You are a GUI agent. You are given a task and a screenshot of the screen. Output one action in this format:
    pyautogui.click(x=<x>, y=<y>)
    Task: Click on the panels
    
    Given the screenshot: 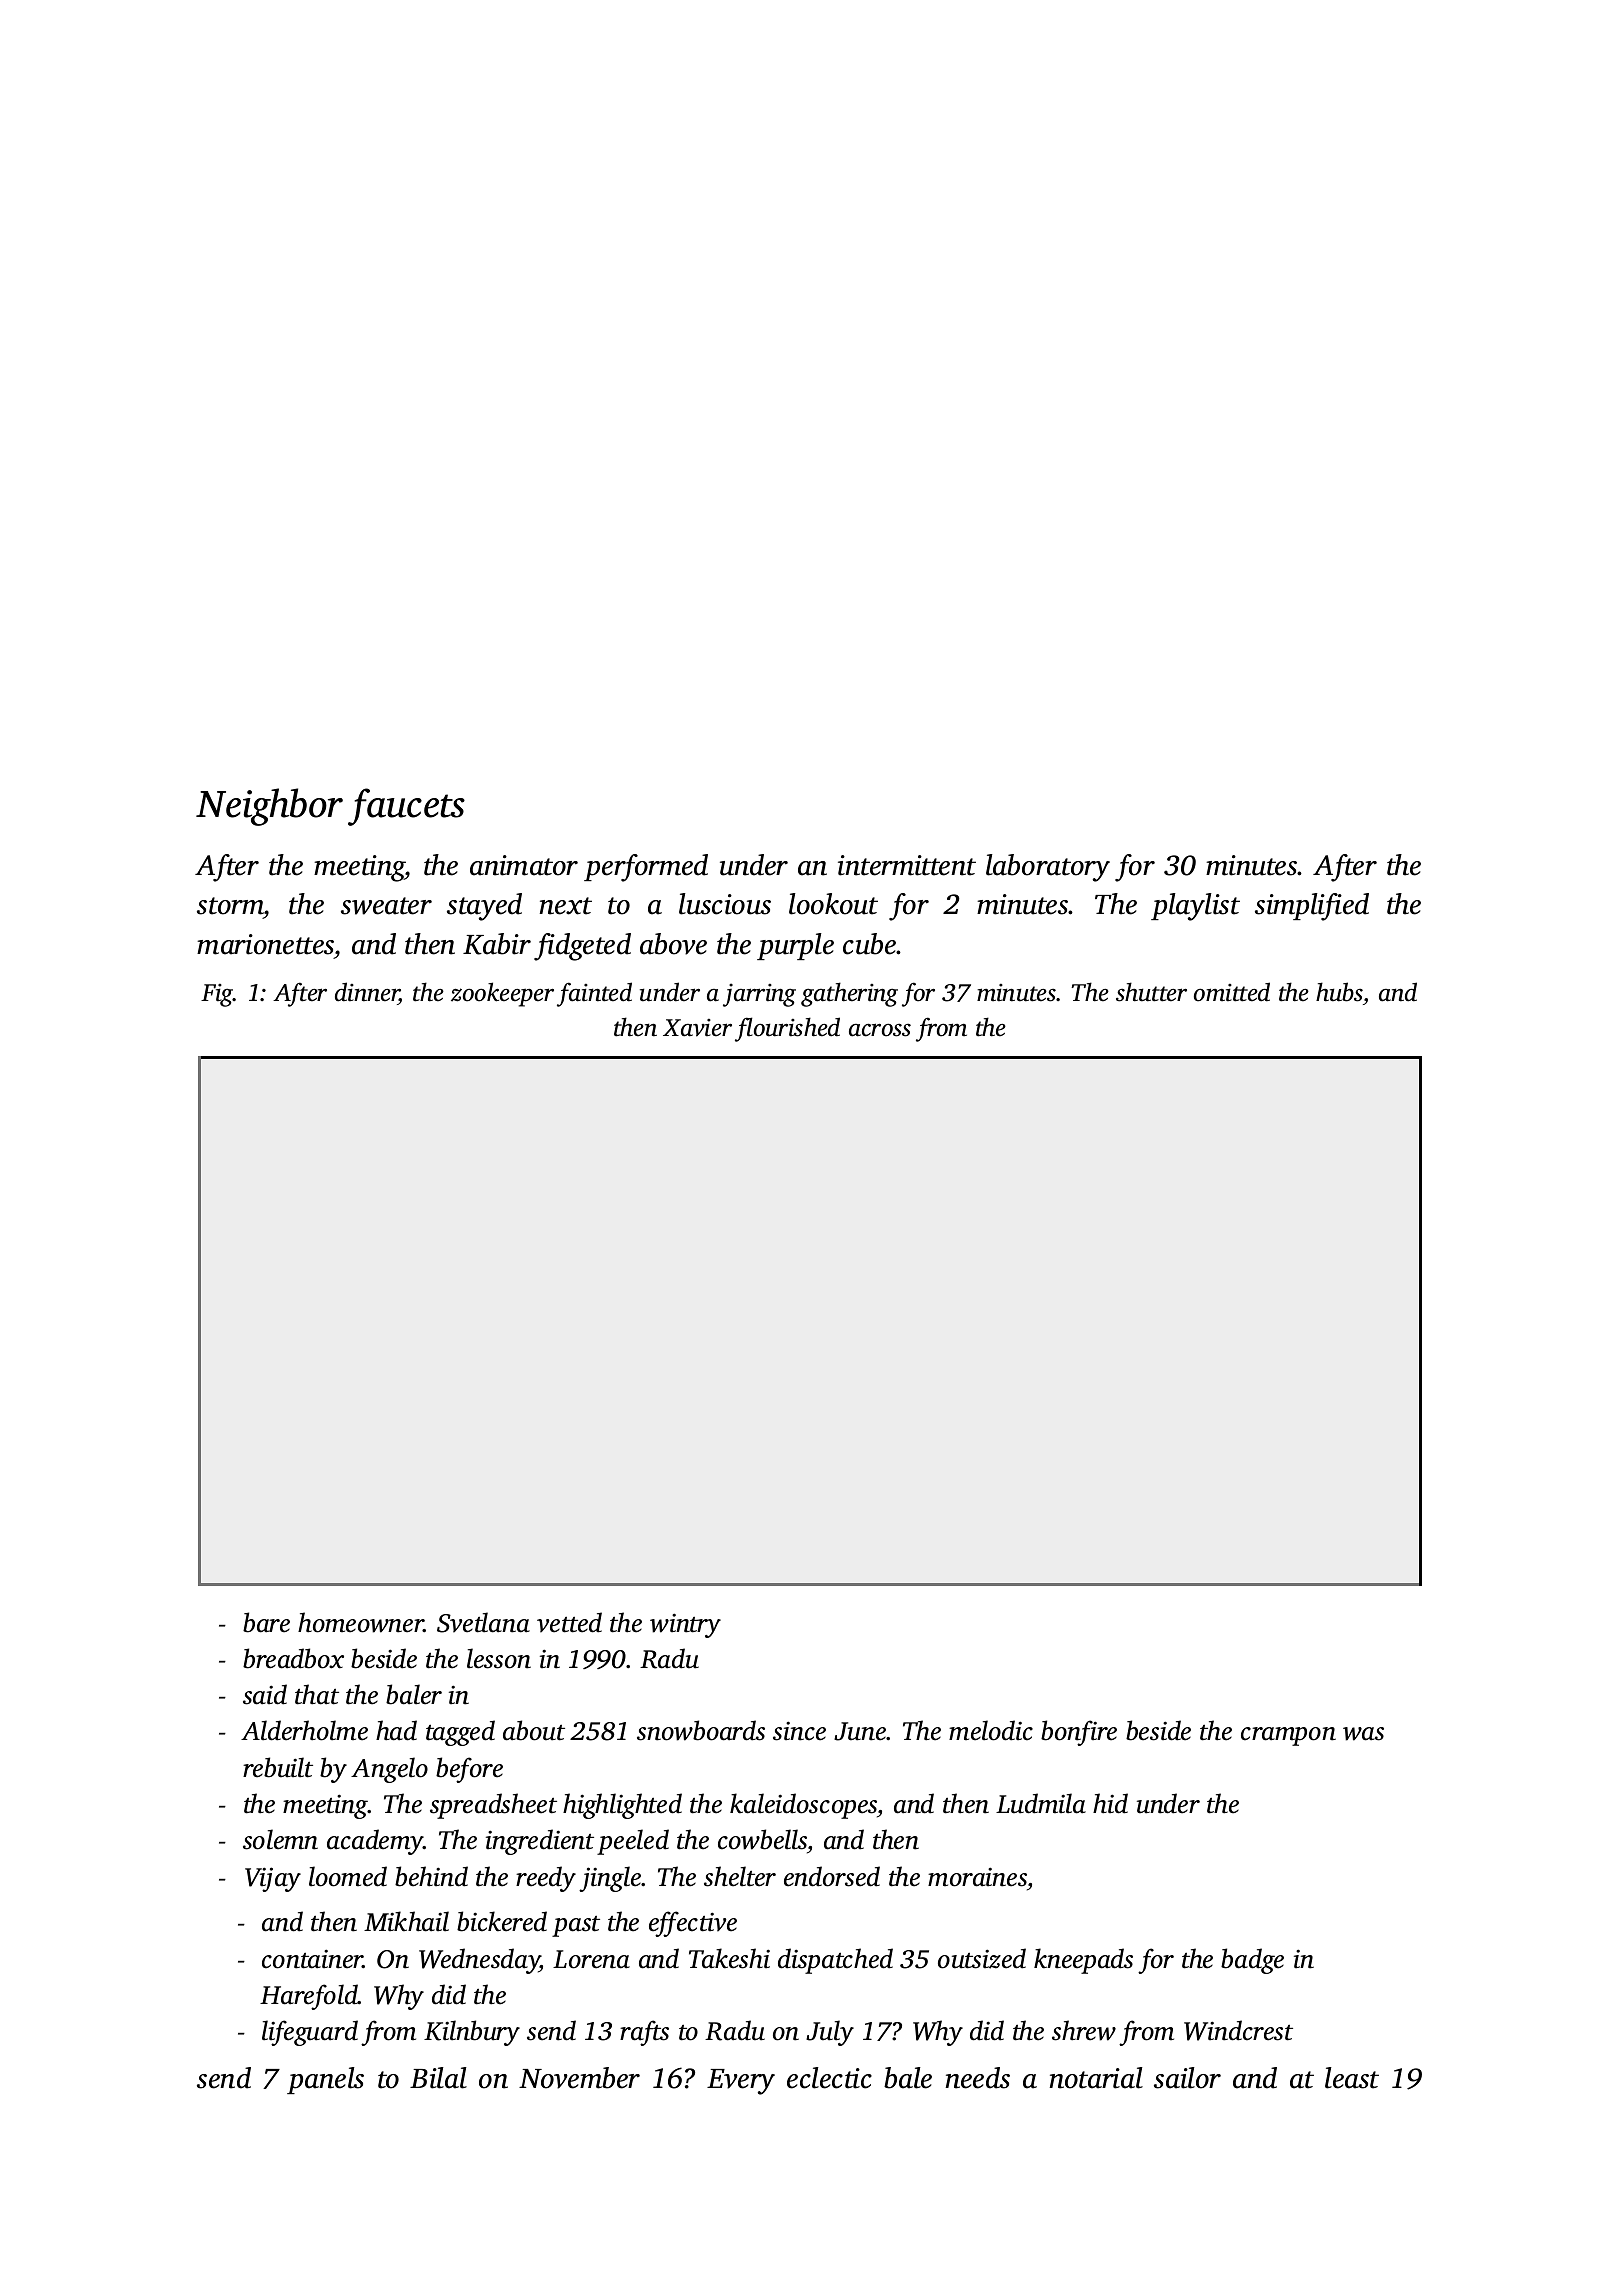 What is the action you would take?
    pyautogui.click(x=325, y=2080)
